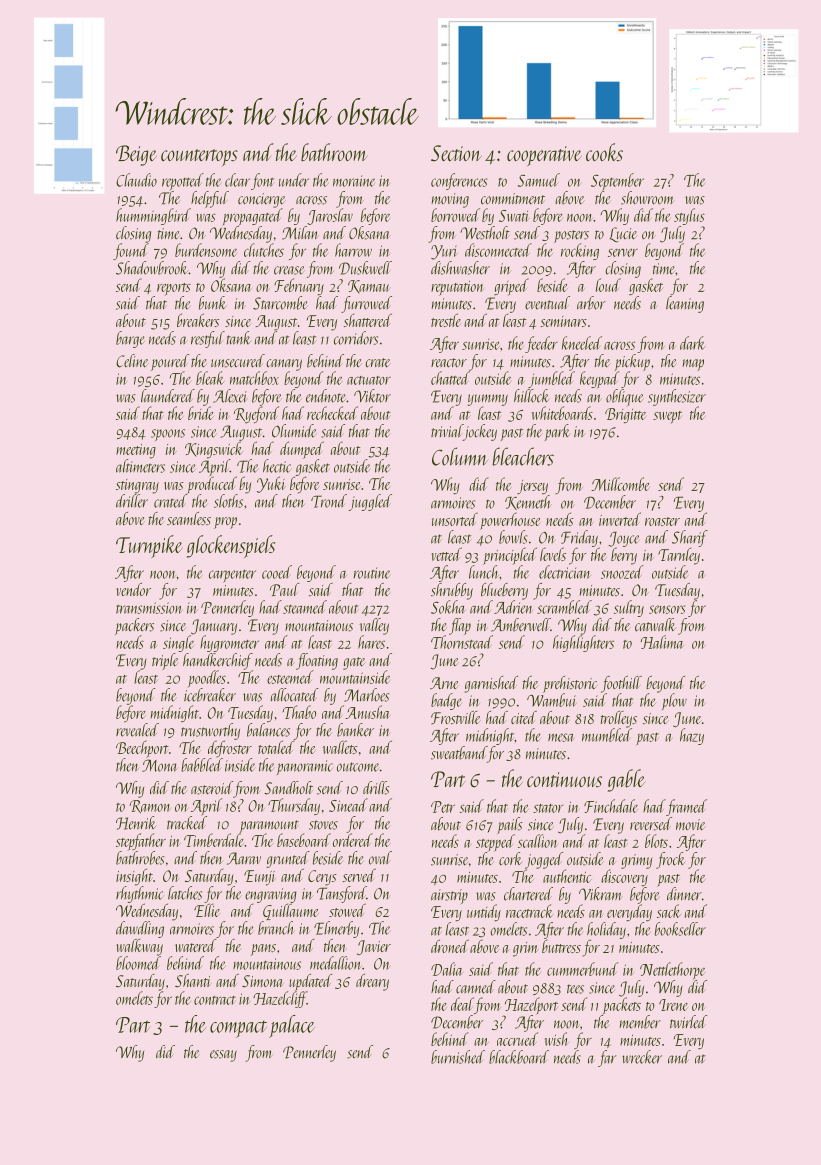  I want to click on jogged, so click(544, 860).
